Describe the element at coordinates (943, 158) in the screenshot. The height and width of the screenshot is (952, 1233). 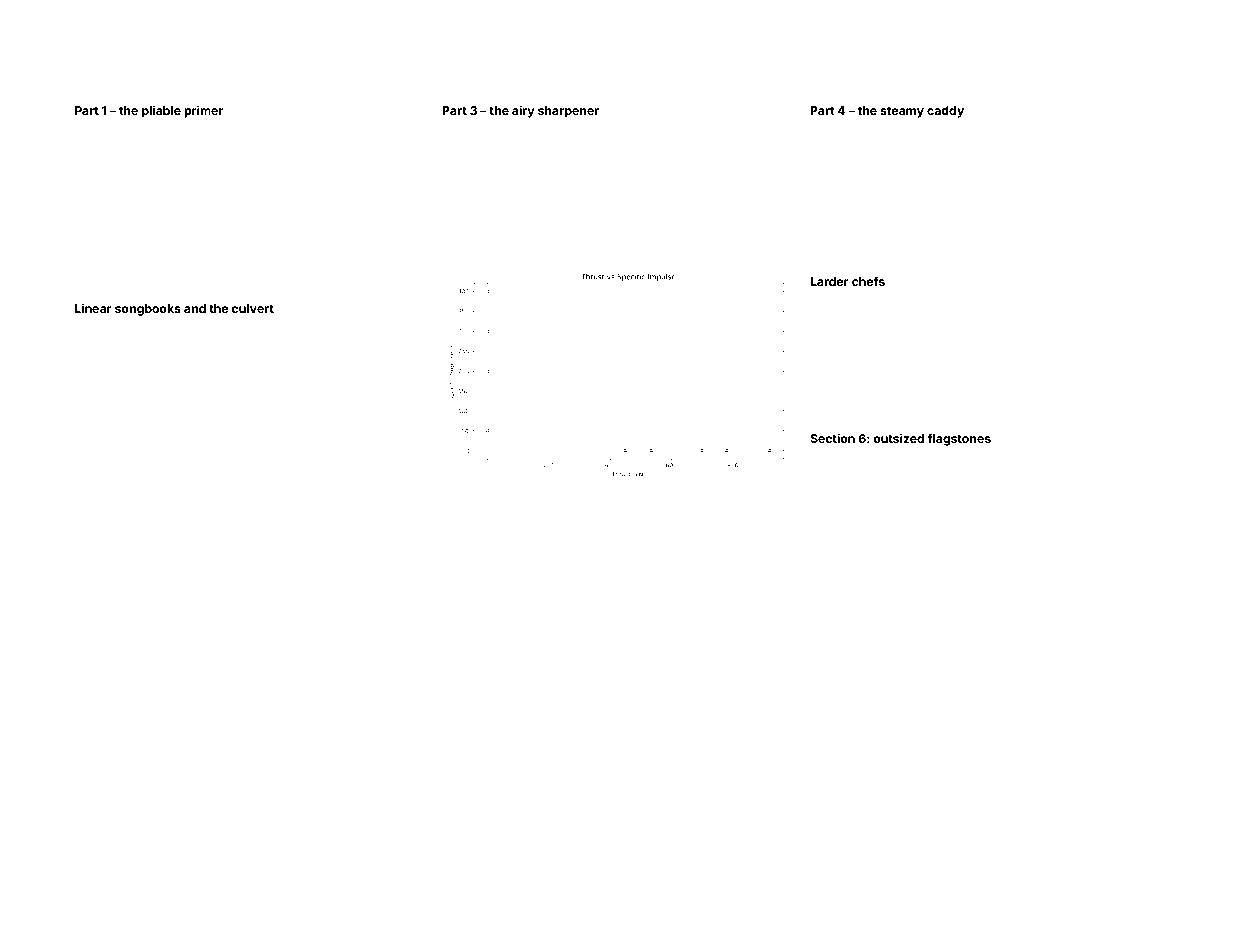
I see `Ursula` at that location.
